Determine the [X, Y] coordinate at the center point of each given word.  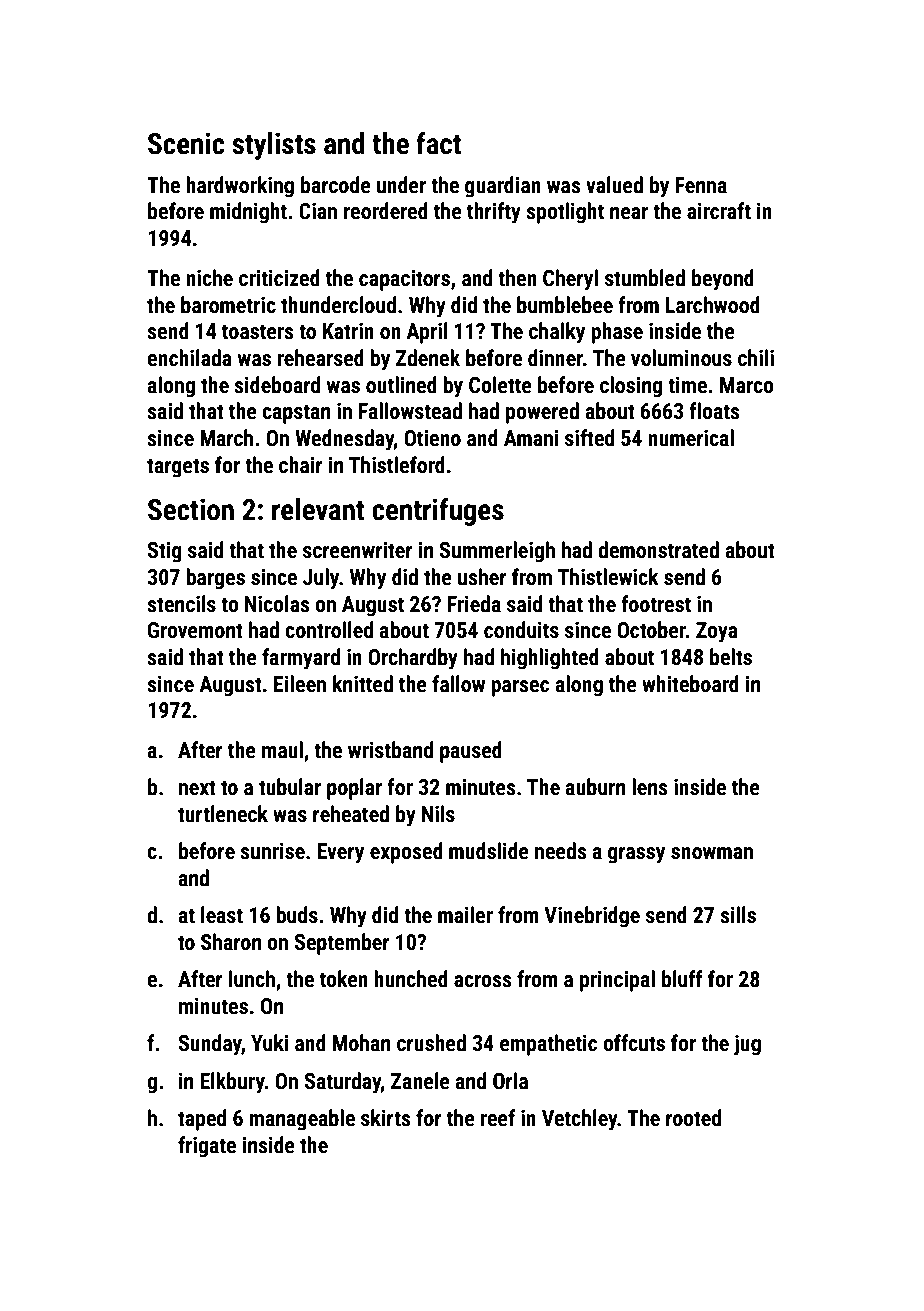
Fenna [701, 185]
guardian [503, 187]
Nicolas [277, 604]
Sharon [231, 942]
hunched [411, 979]
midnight [248, 213]
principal [617, 981]
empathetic [548, 1045]
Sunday [210, 1045]
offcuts [634, 1043]
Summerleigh [497, 552]
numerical [691, 438]
